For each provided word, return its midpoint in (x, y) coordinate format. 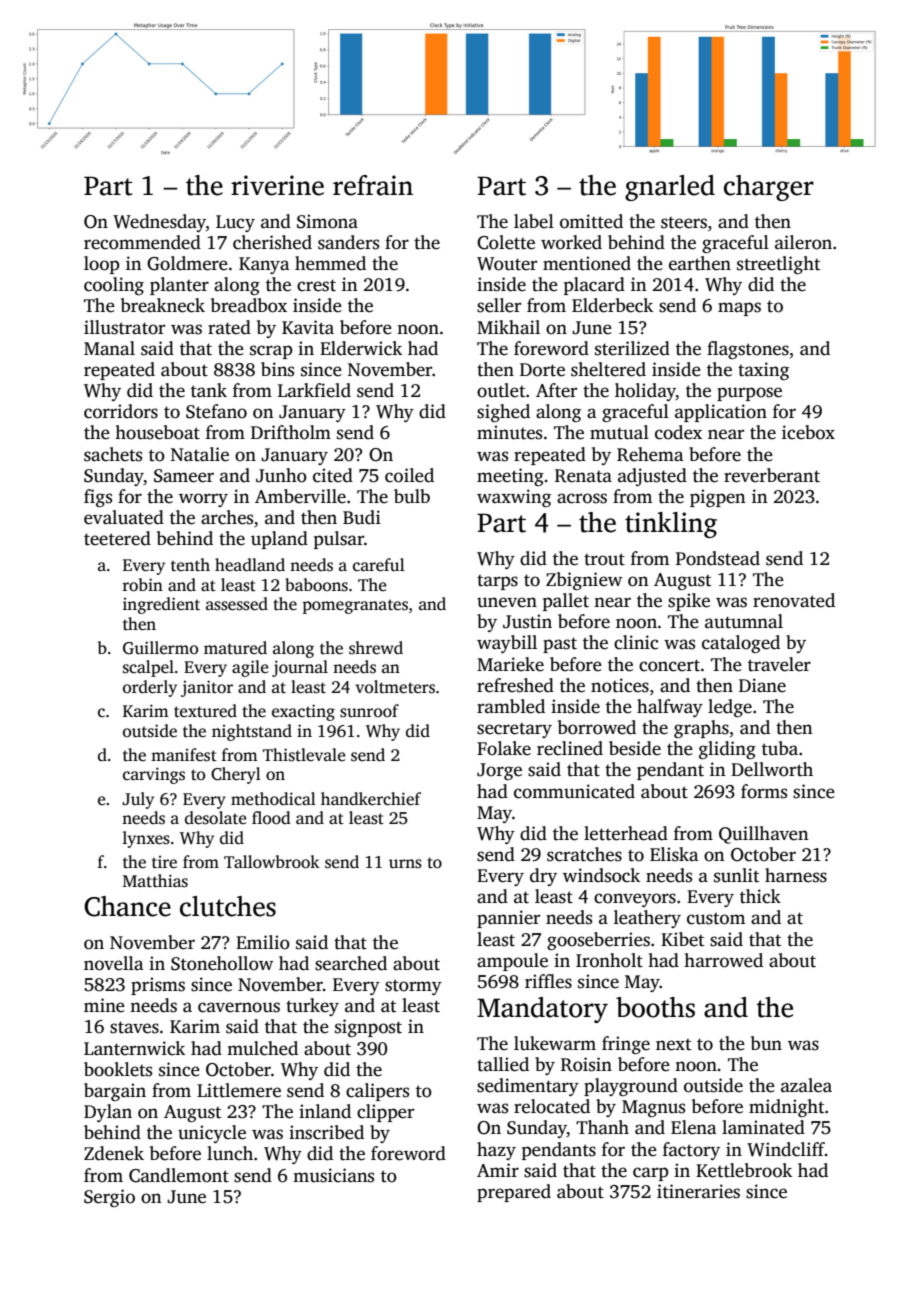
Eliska (674, 854)
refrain (373, 185)
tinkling (671, 525)
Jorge (499, 771)
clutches (228, 906)
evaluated (124, 517)
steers (684, 223)
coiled (409, 475)
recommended (142, 242)
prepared (514, 1193)
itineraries (698, 1191)
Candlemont (179, 1175)
